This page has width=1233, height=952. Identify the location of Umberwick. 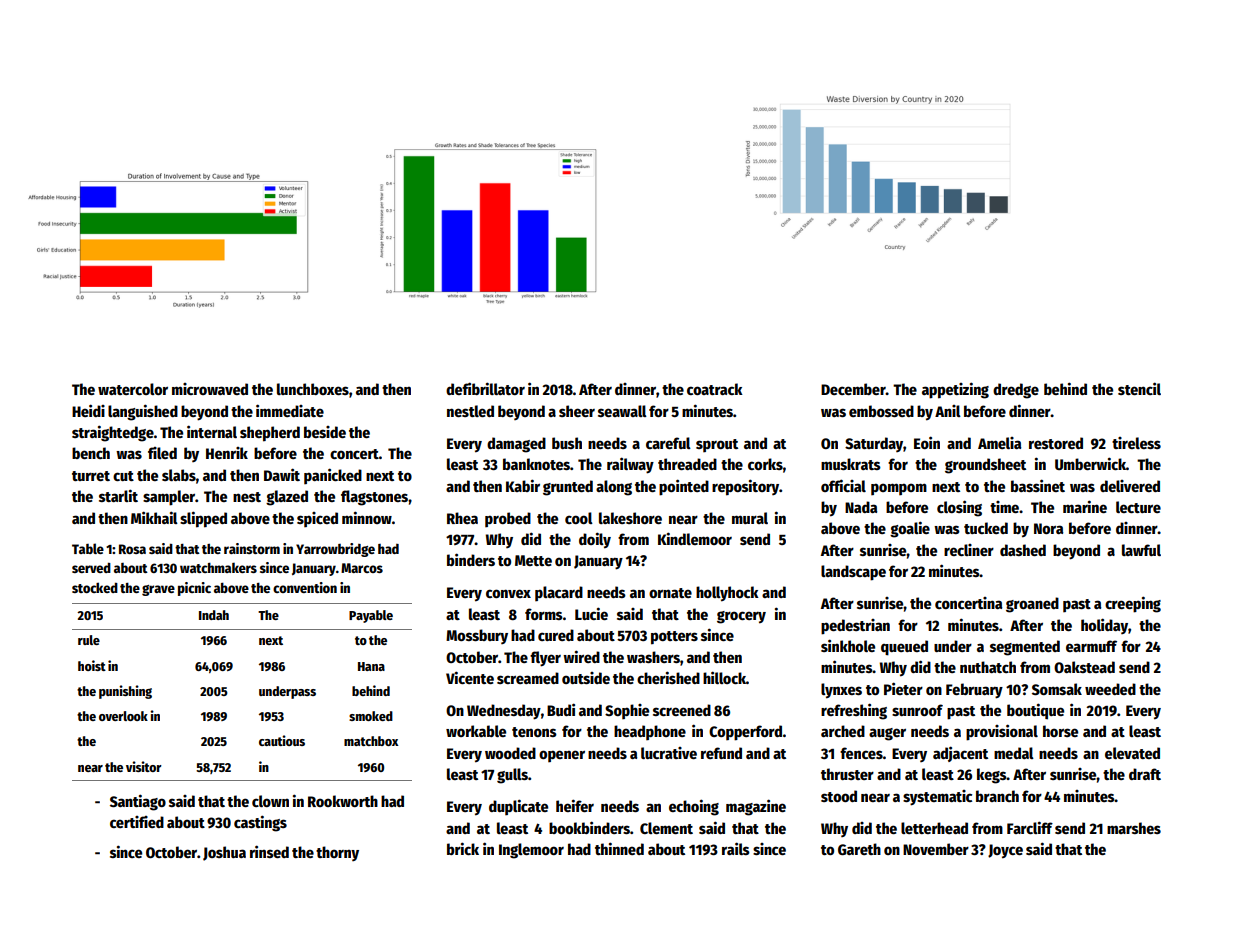
(1090, 463).
